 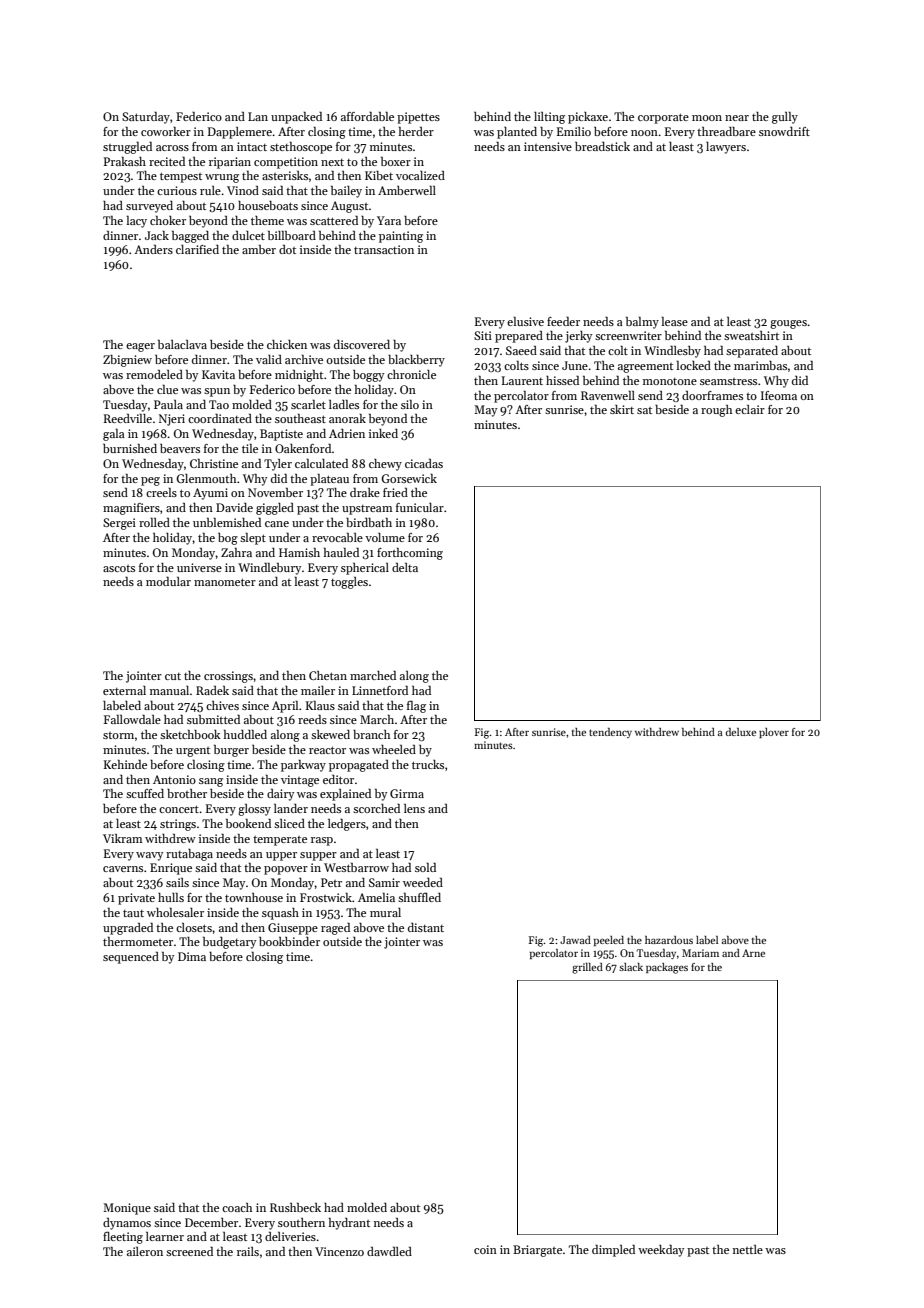 What do you see at coordinates (290, 1236) in the screenshot?
I see `deliveries` at bounding box center [290, 1236].
